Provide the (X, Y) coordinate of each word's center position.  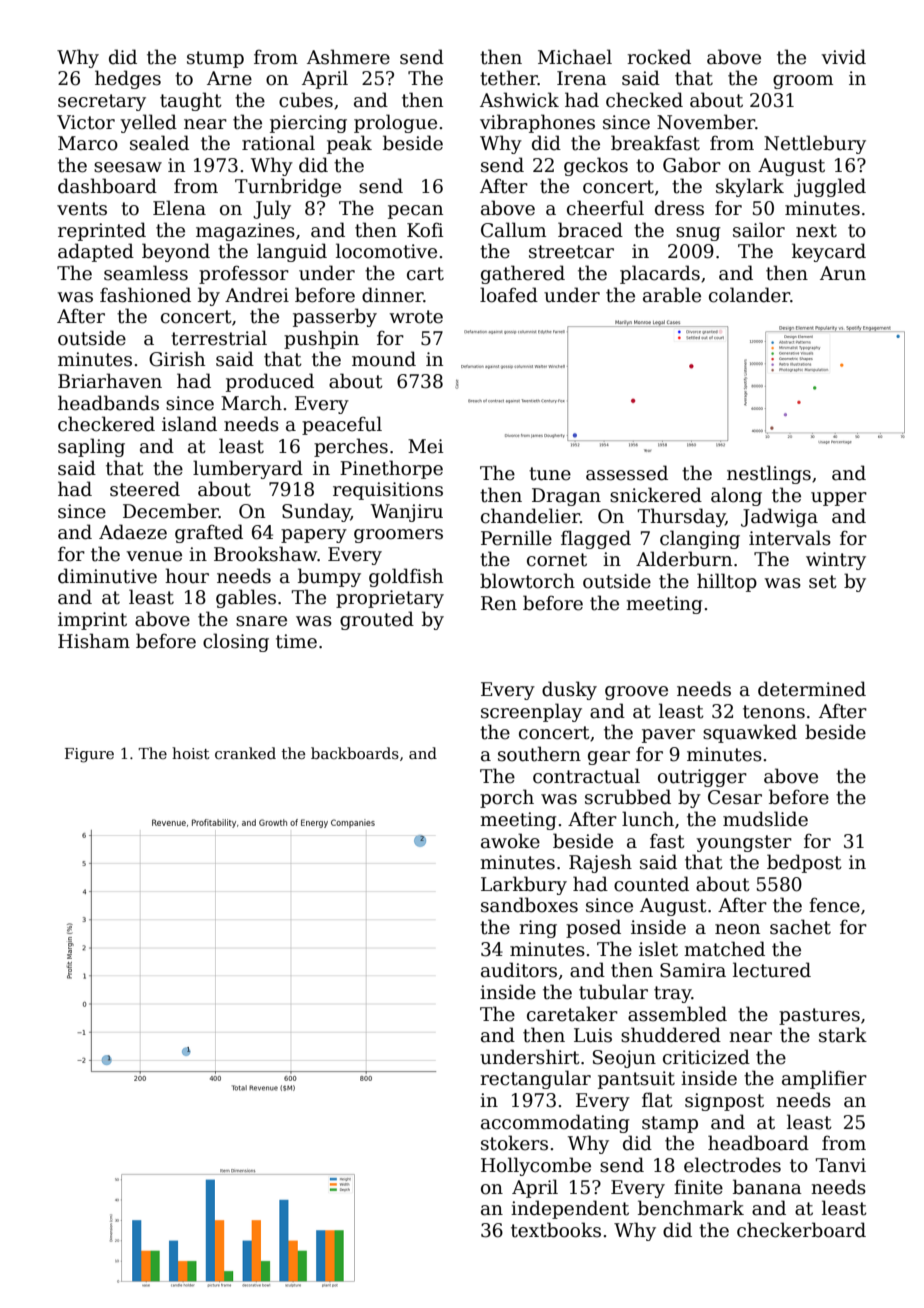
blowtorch (527, 581)
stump (215, 59)
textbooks (556, 1230)
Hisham (94, 641)
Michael (575, 57)
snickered (656, 495)
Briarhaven (110, 381)
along (736, 496)
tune (550, 474)
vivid (843, 57)
